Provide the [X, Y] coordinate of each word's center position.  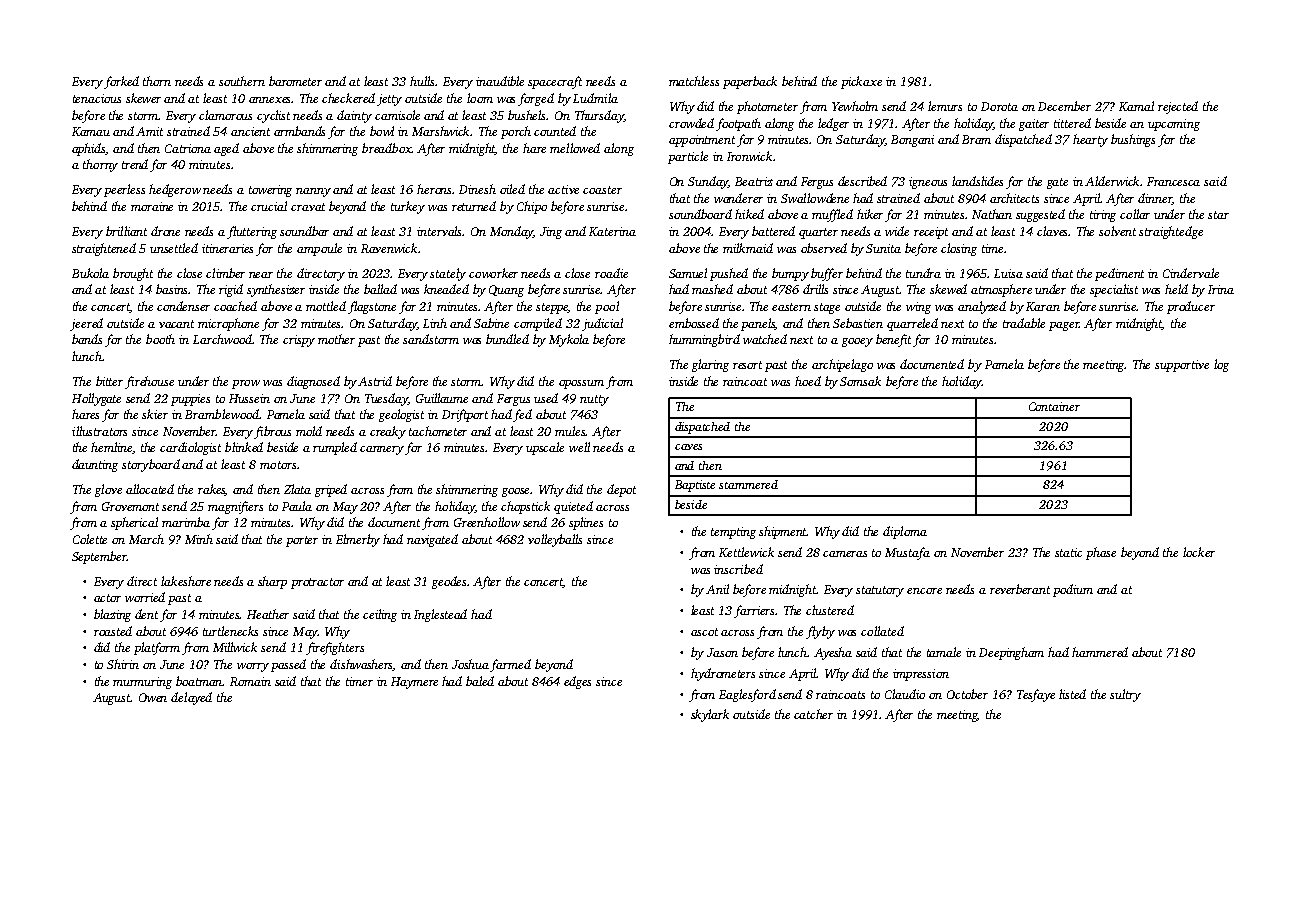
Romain [250, 681]
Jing [551, 233]
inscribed [738, 569]
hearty [1090, 140]
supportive [1182, 366]
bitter [109, 381]
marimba [186, 522]
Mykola [569, 340]
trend [135, 164]
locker [1199, 552]
